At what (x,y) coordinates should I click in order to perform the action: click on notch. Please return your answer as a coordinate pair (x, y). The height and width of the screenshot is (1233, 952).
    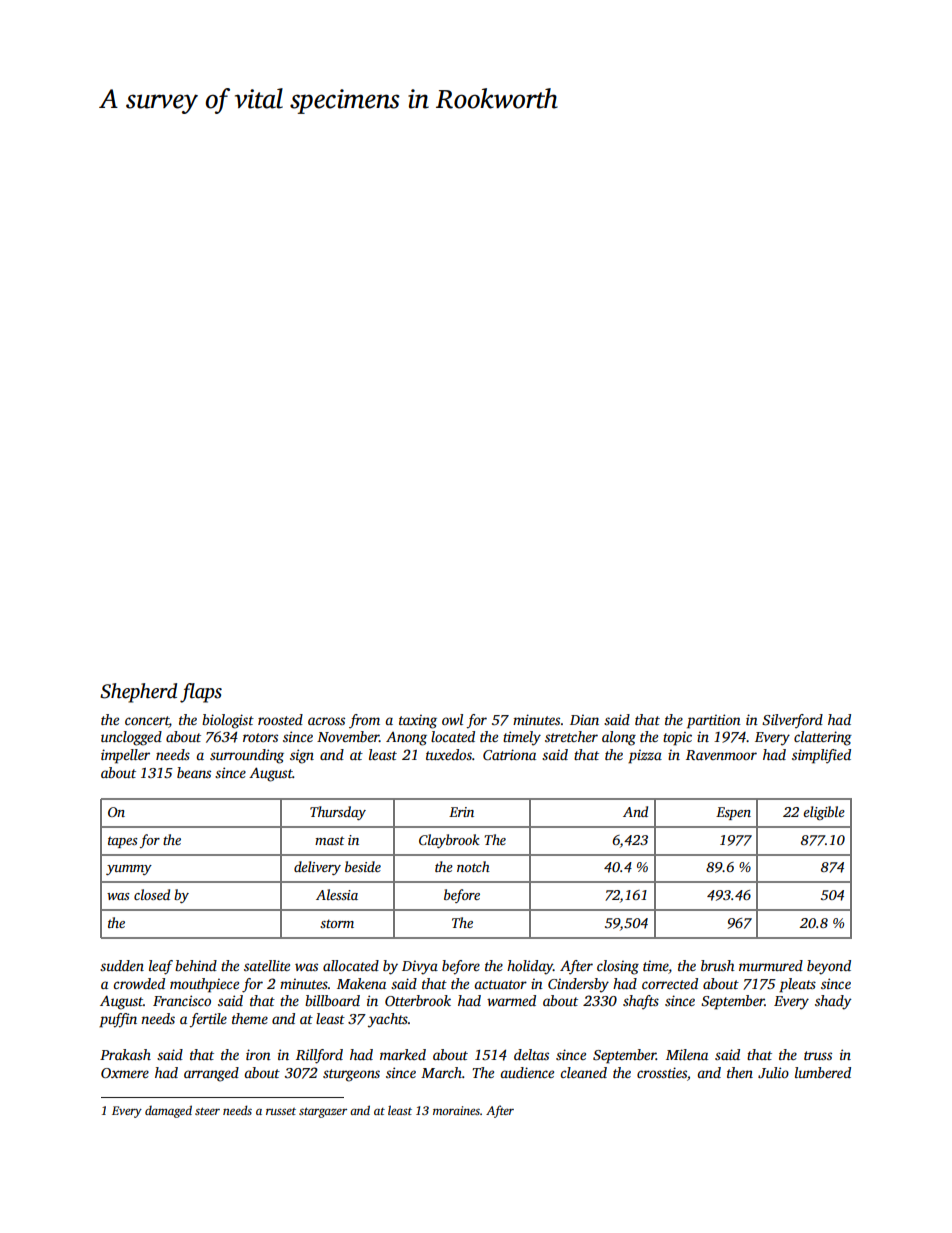
    Looking at the image, I should click on (473, 866).
